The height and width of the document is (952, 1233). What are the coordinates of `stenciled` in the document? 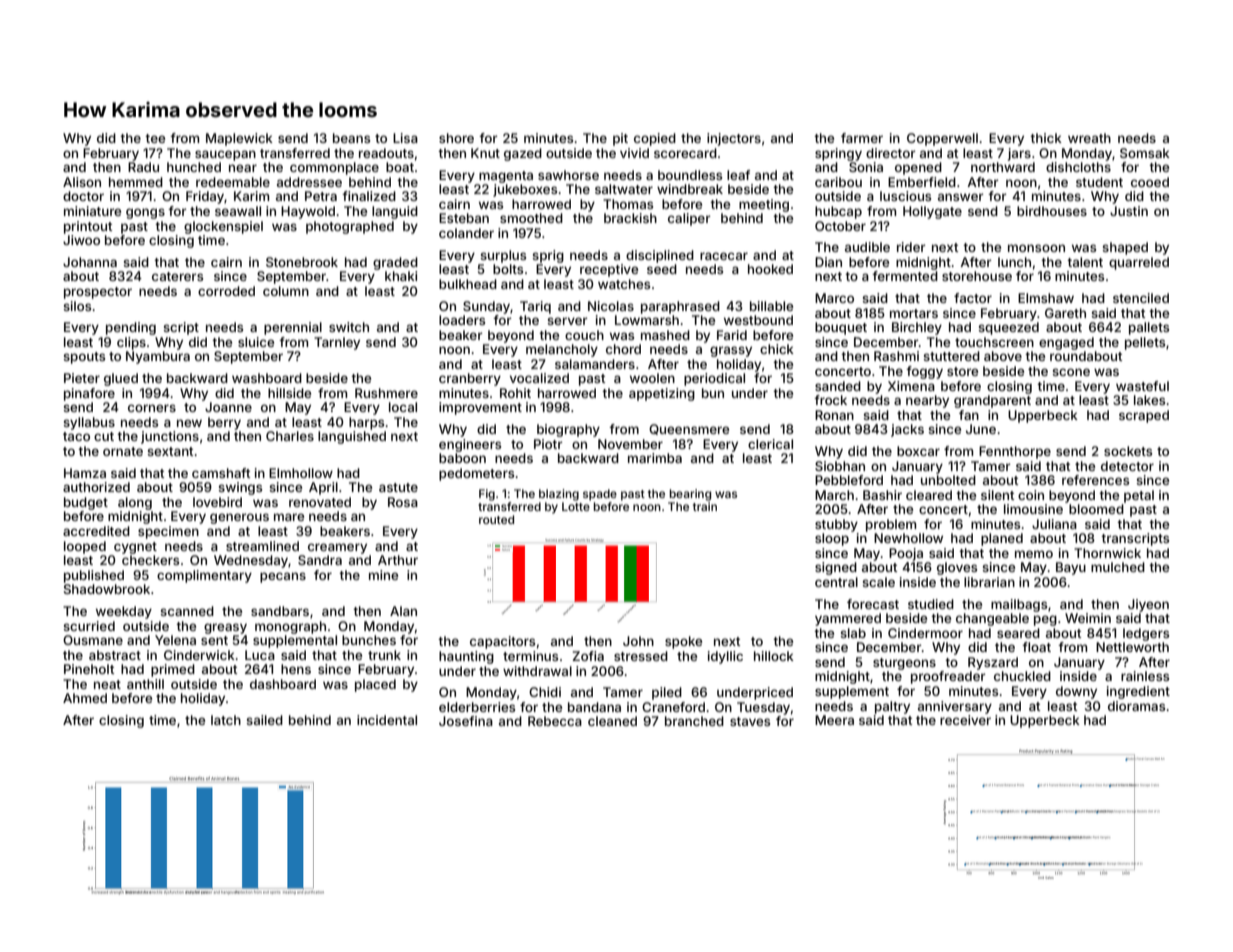 It's located at (1141, 298).
